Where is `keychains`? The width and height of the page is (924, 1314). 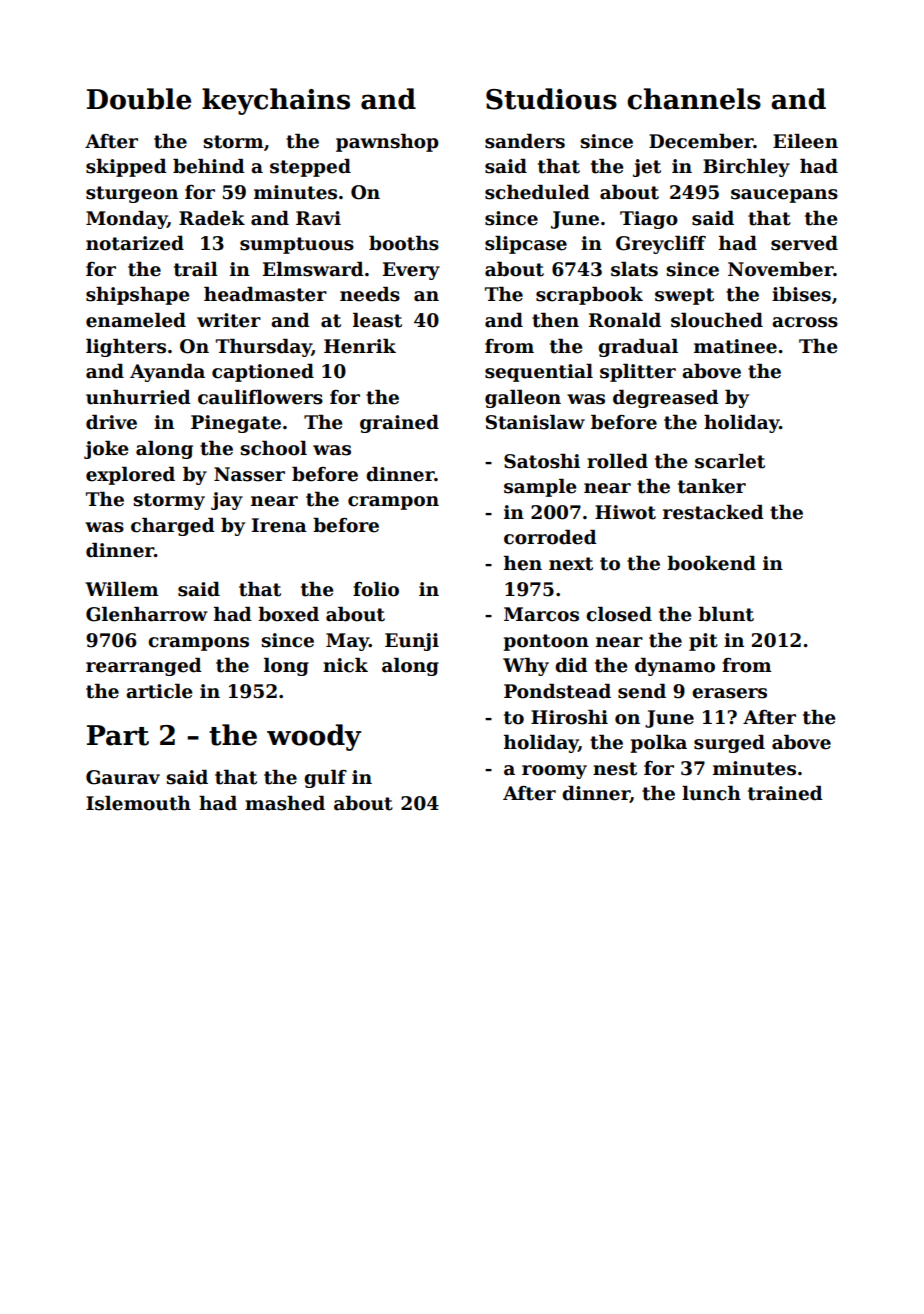 keychains is located at coordinates (276, 101).
